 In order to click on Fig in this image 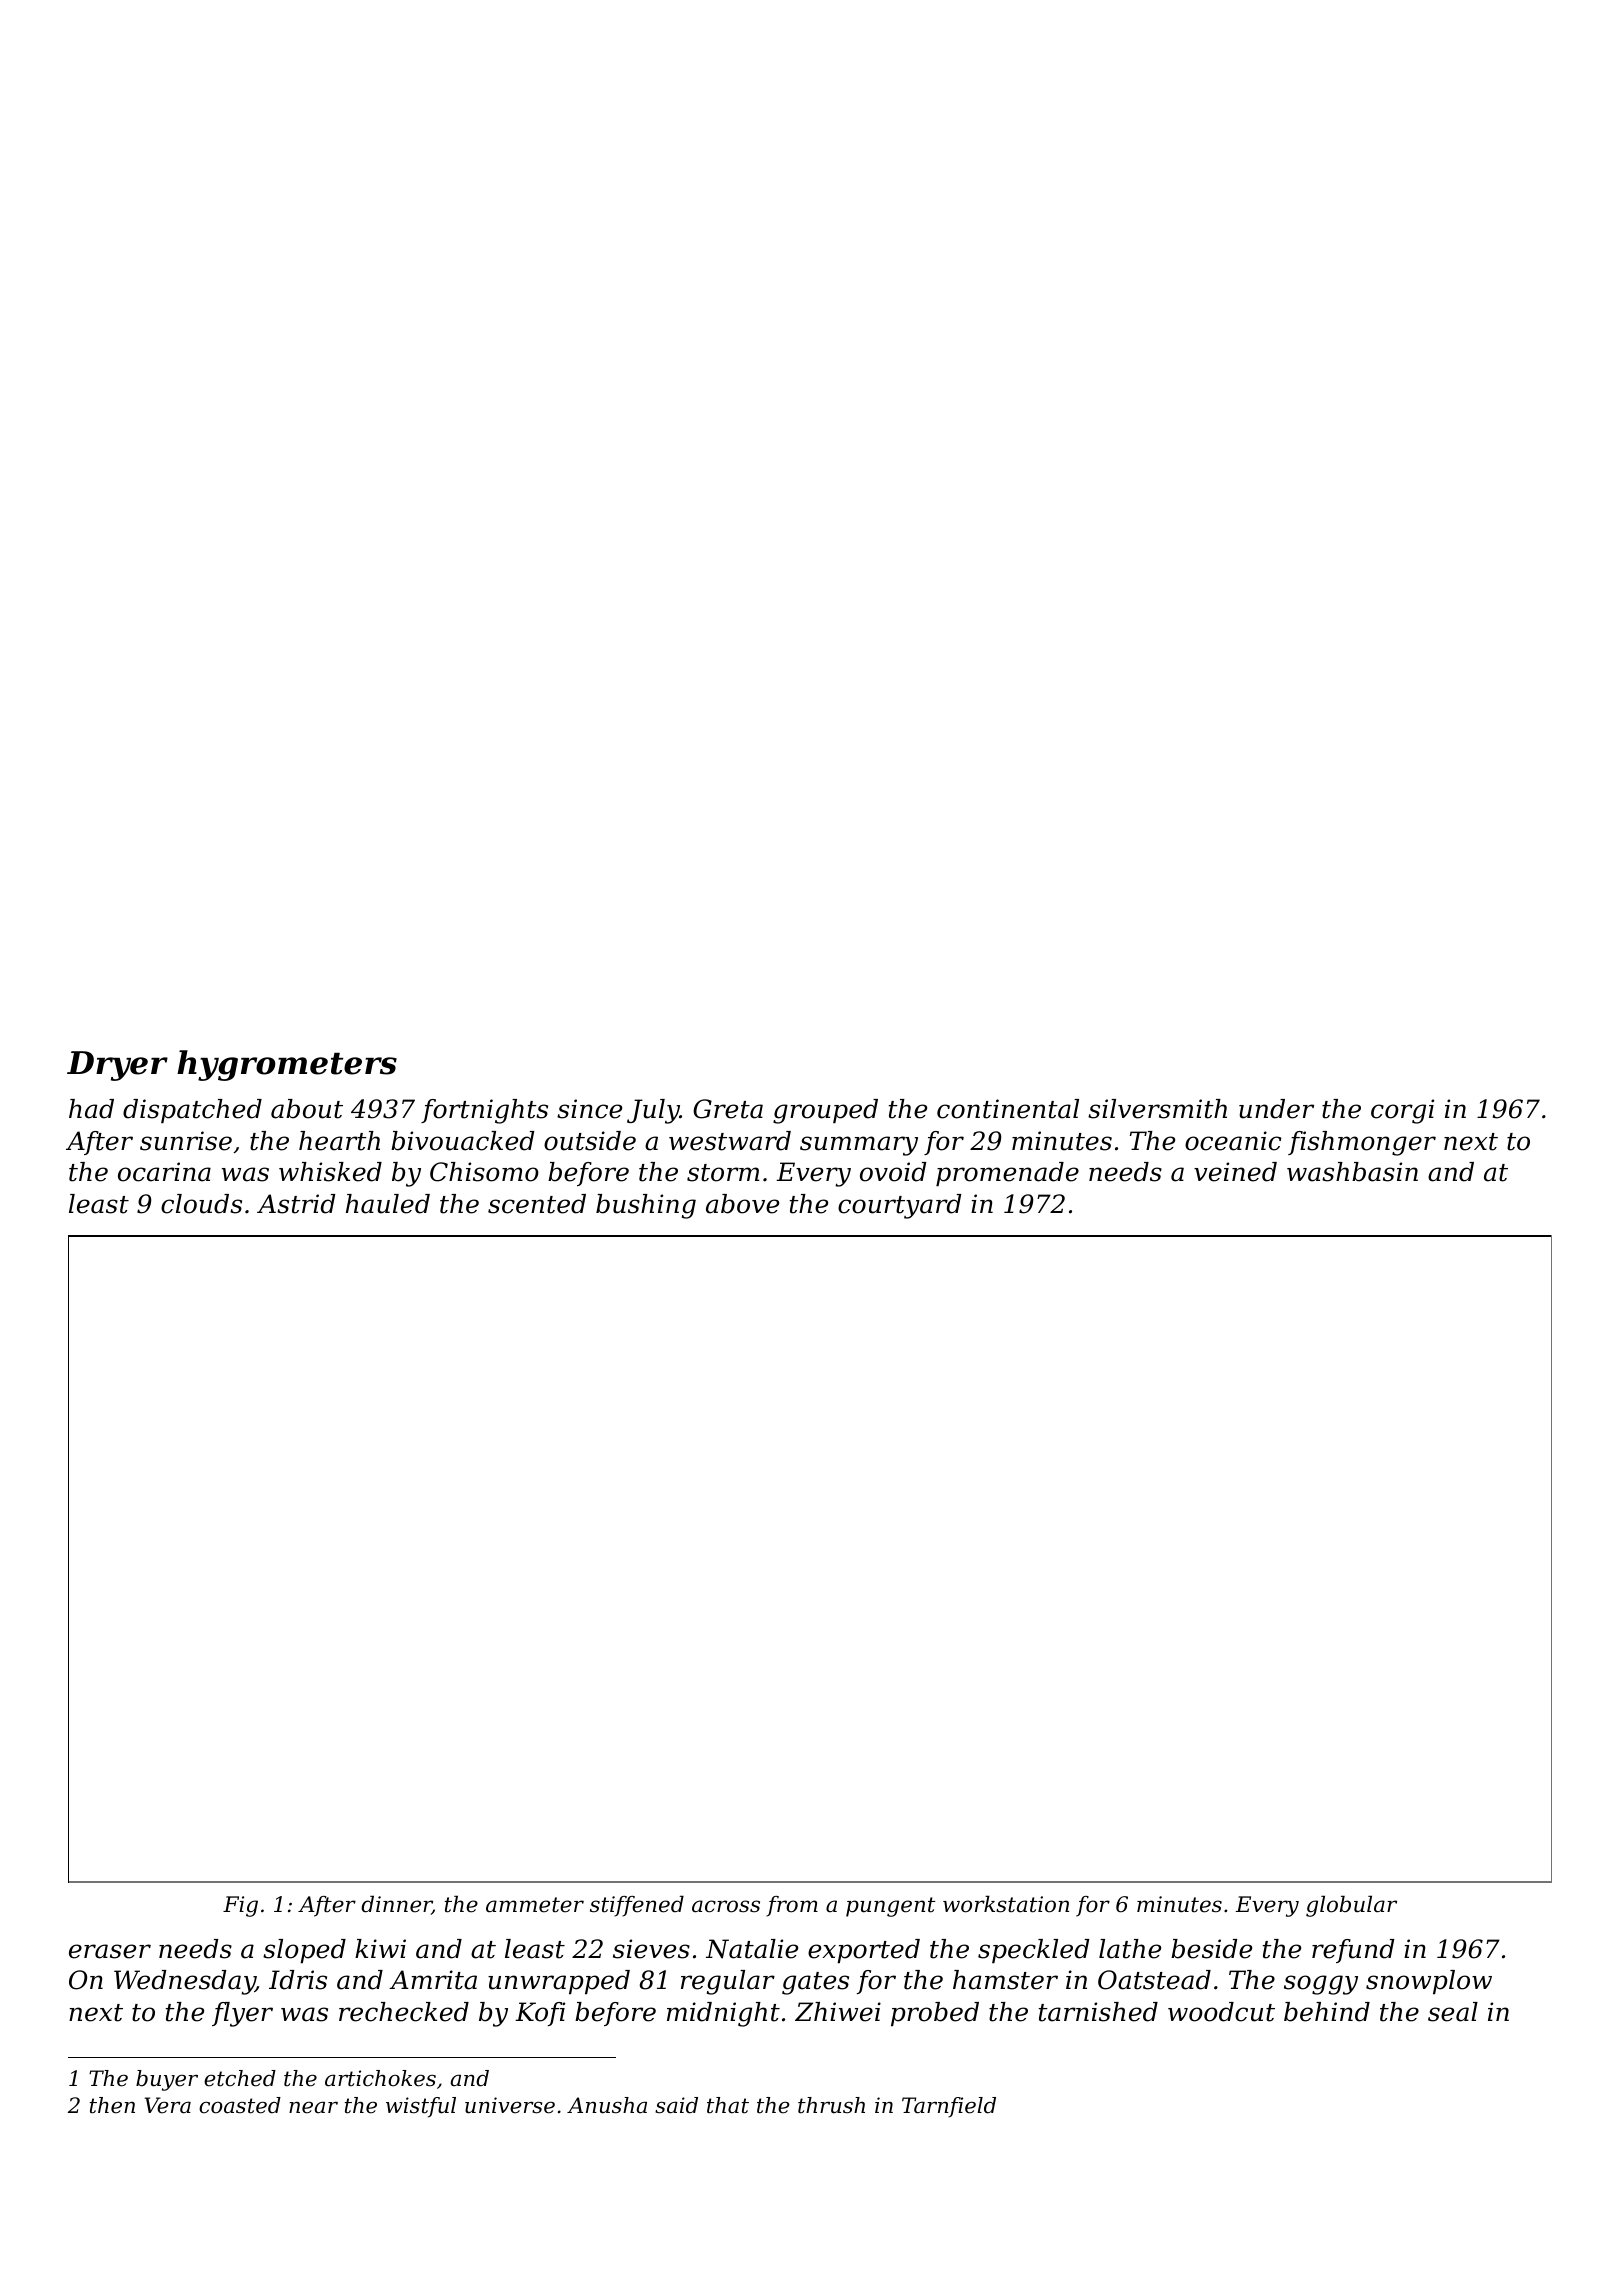, I will do `click(240, 1906)`.
